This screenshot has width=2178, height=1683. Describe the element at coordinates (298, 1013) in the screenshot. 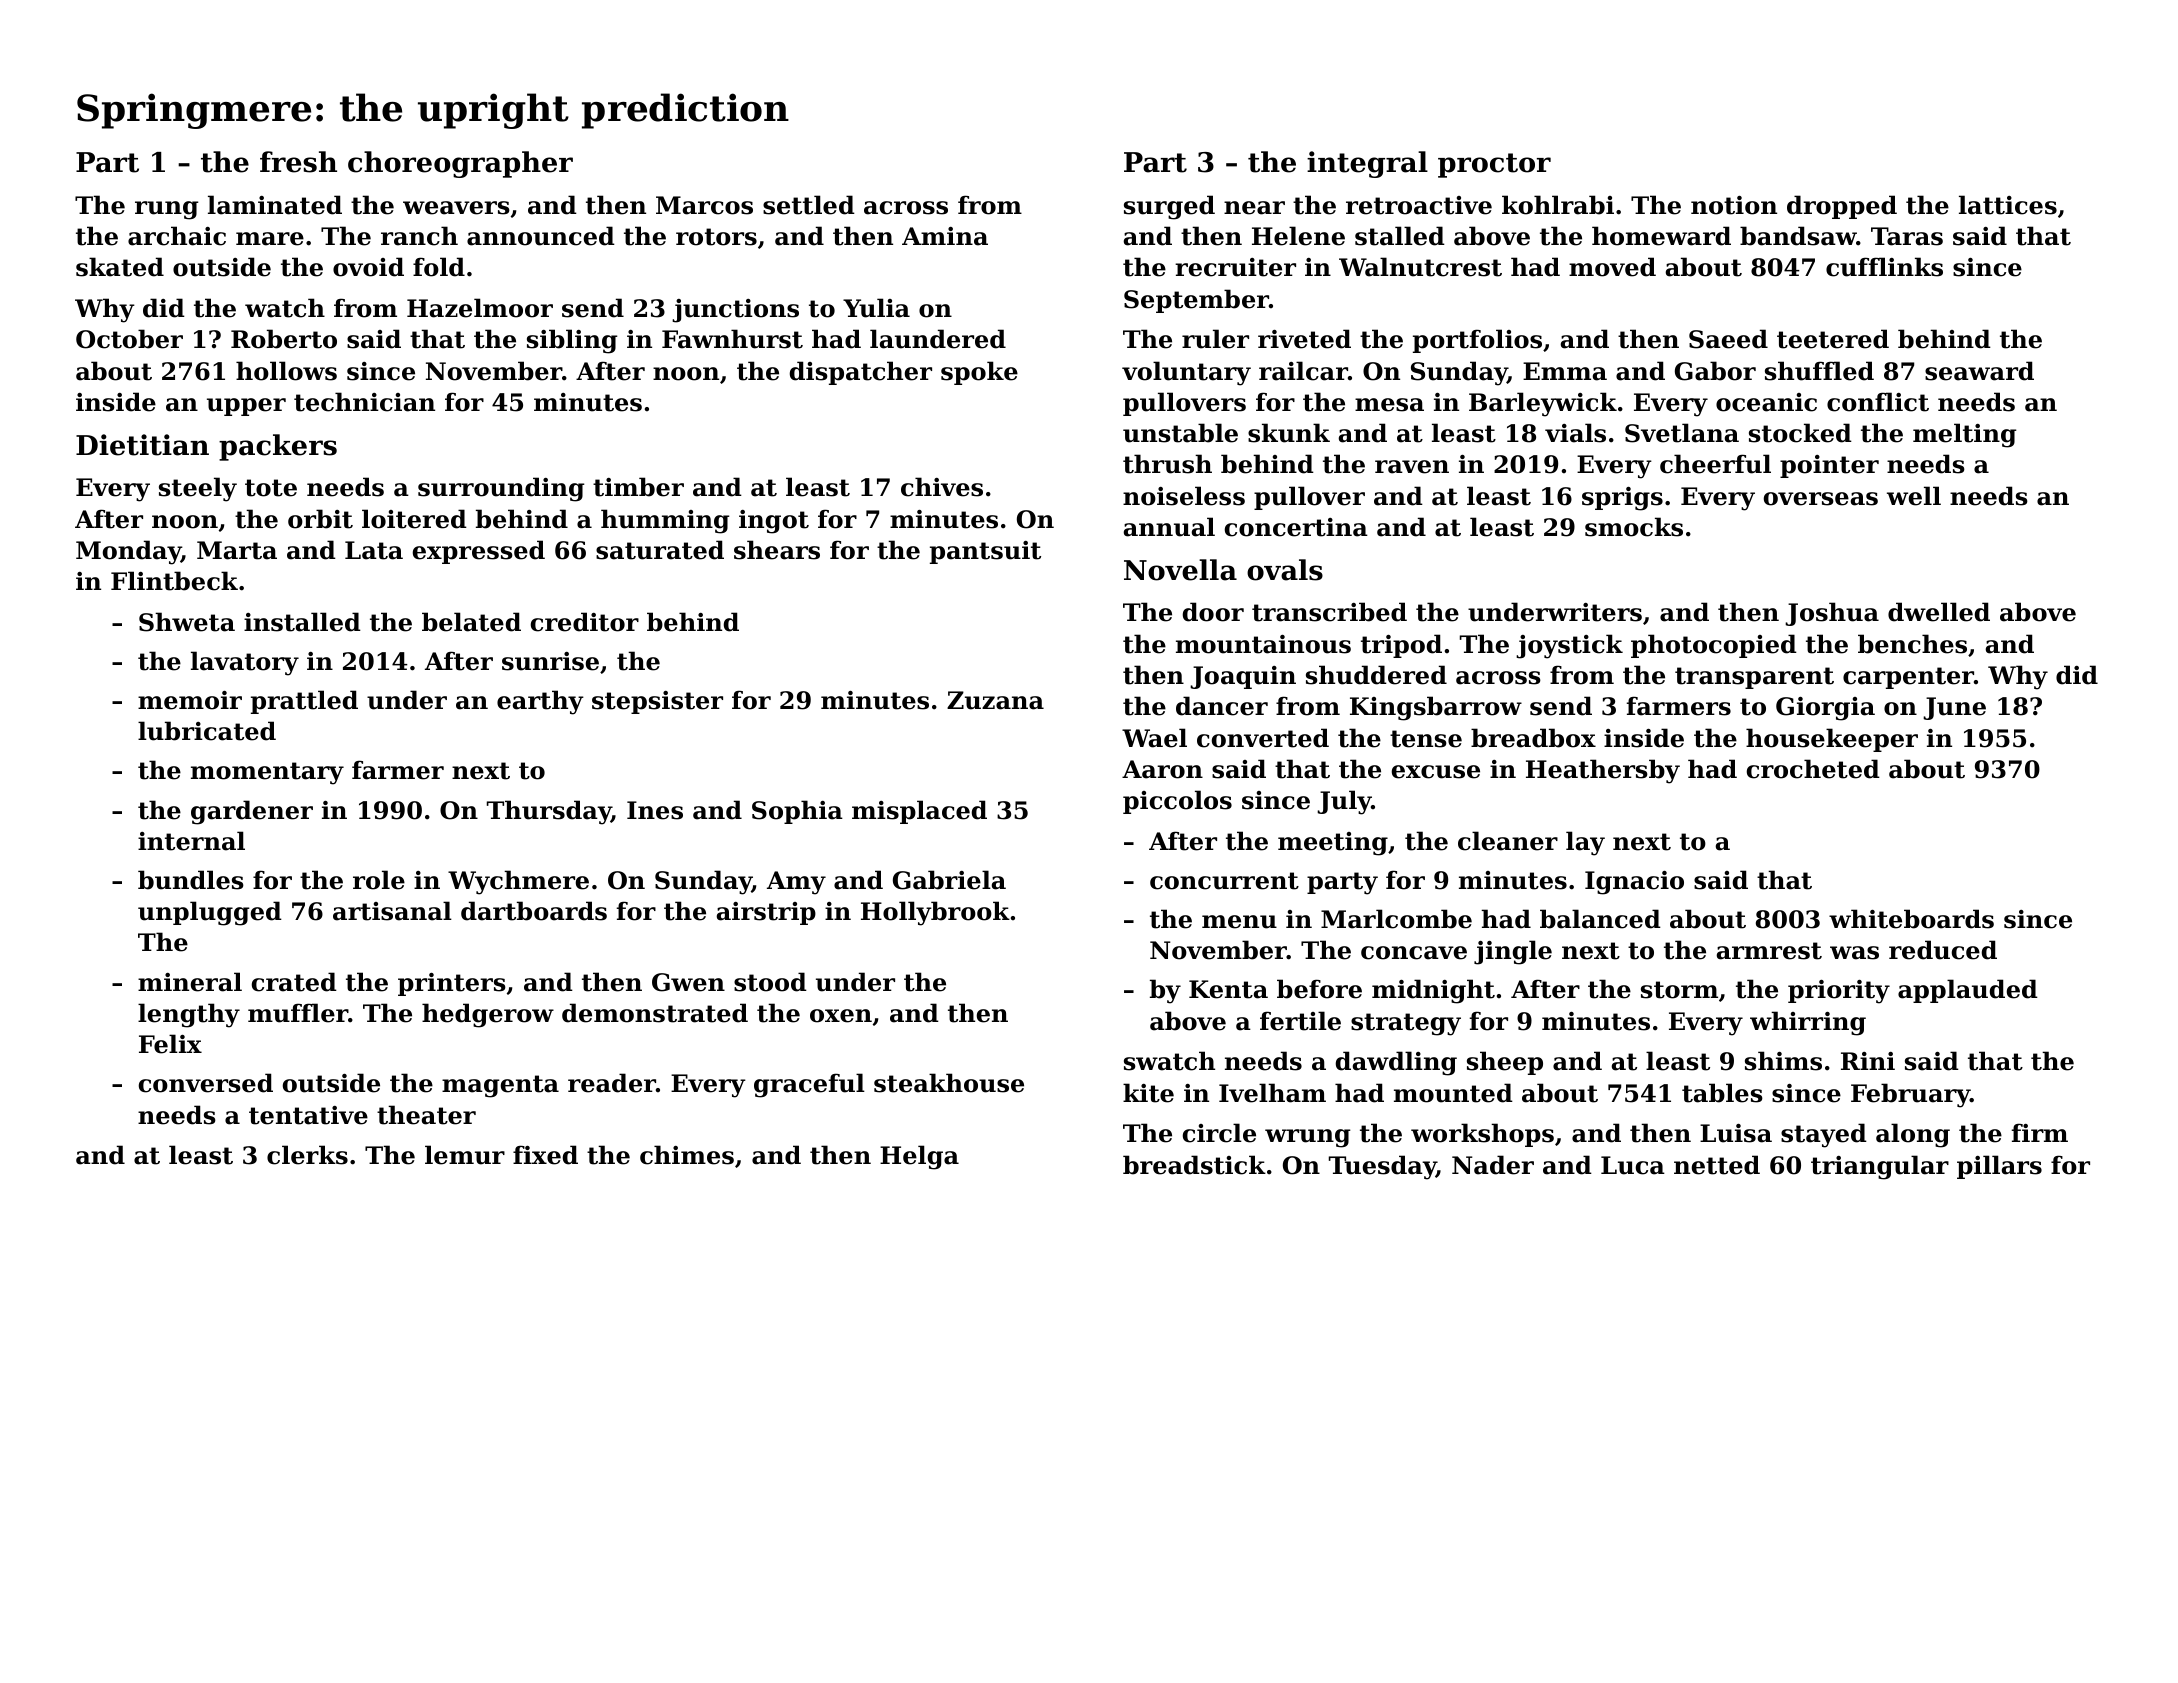

I see `muffler` at that location.
